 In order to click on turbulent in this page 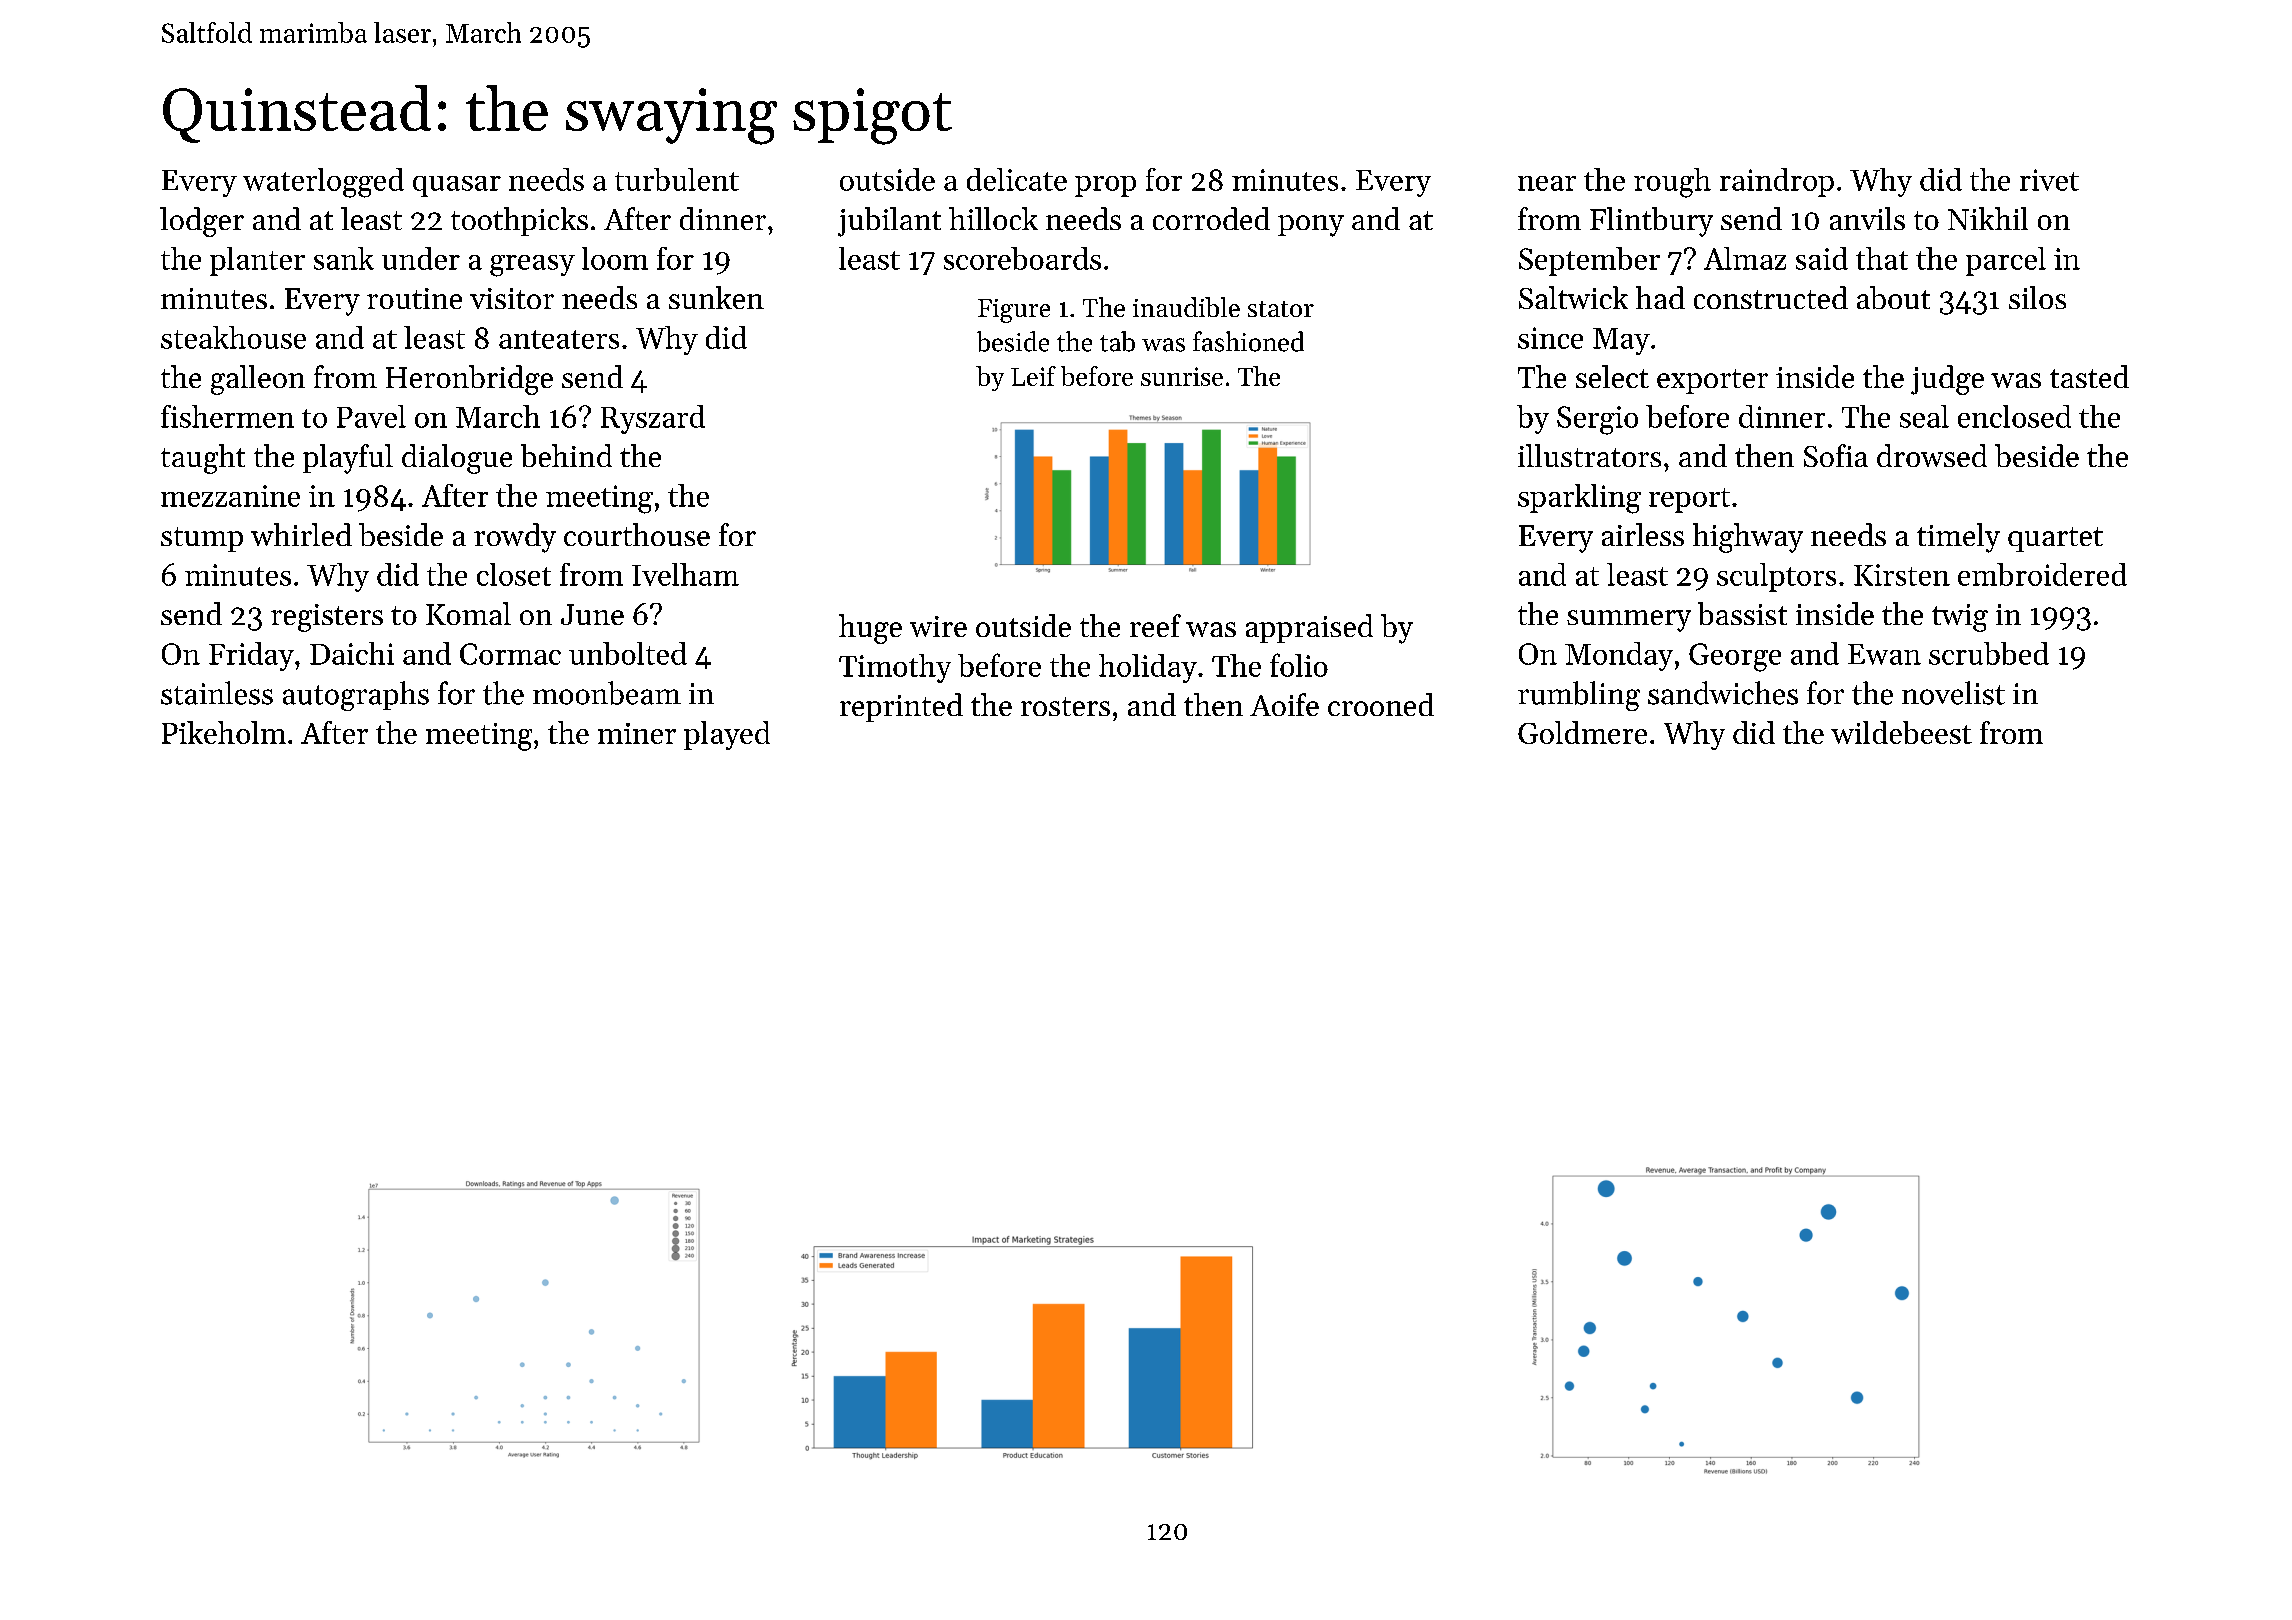, I will do `click(677, 179)`.
